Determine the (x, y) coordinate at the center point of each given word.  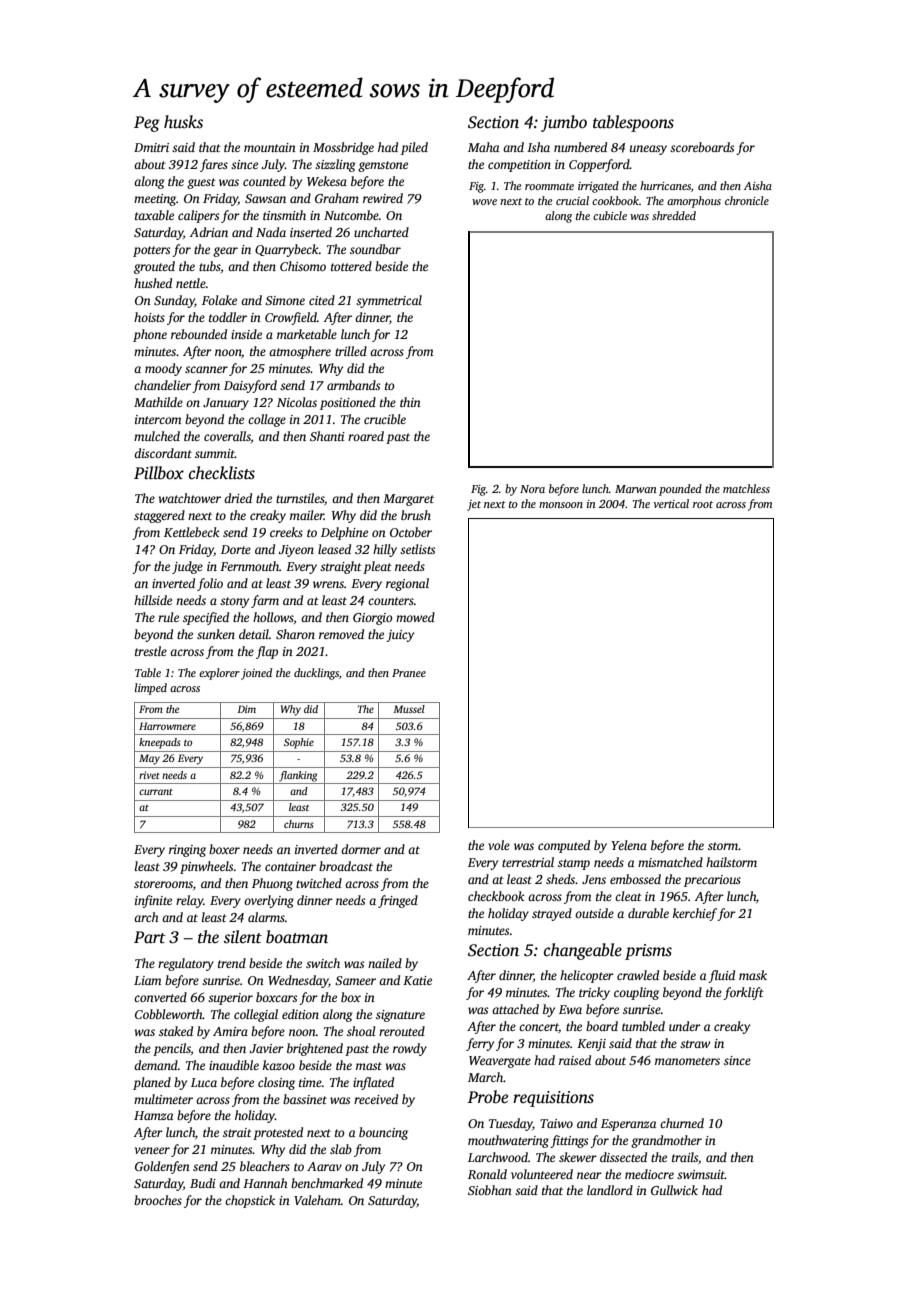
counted (264, 181)
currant (156, 792)
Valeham (317, 1200)
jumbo (564, 123)
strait (237, 1132)
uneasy (648, 150)
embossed (635, 879)
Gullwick (674, 1190)
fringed (398, 901)
